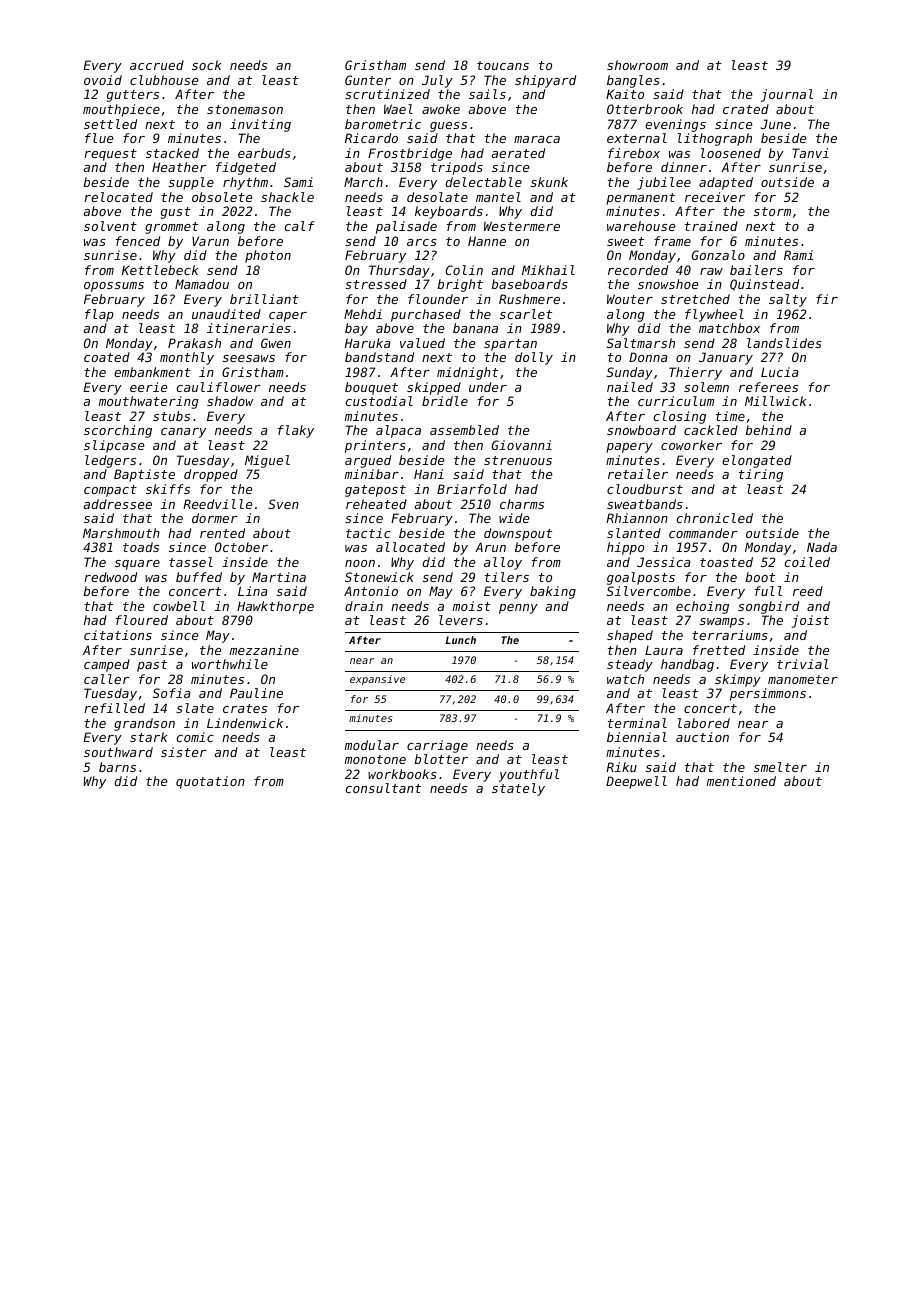  I want to click on landslides, so click(784, 343).
